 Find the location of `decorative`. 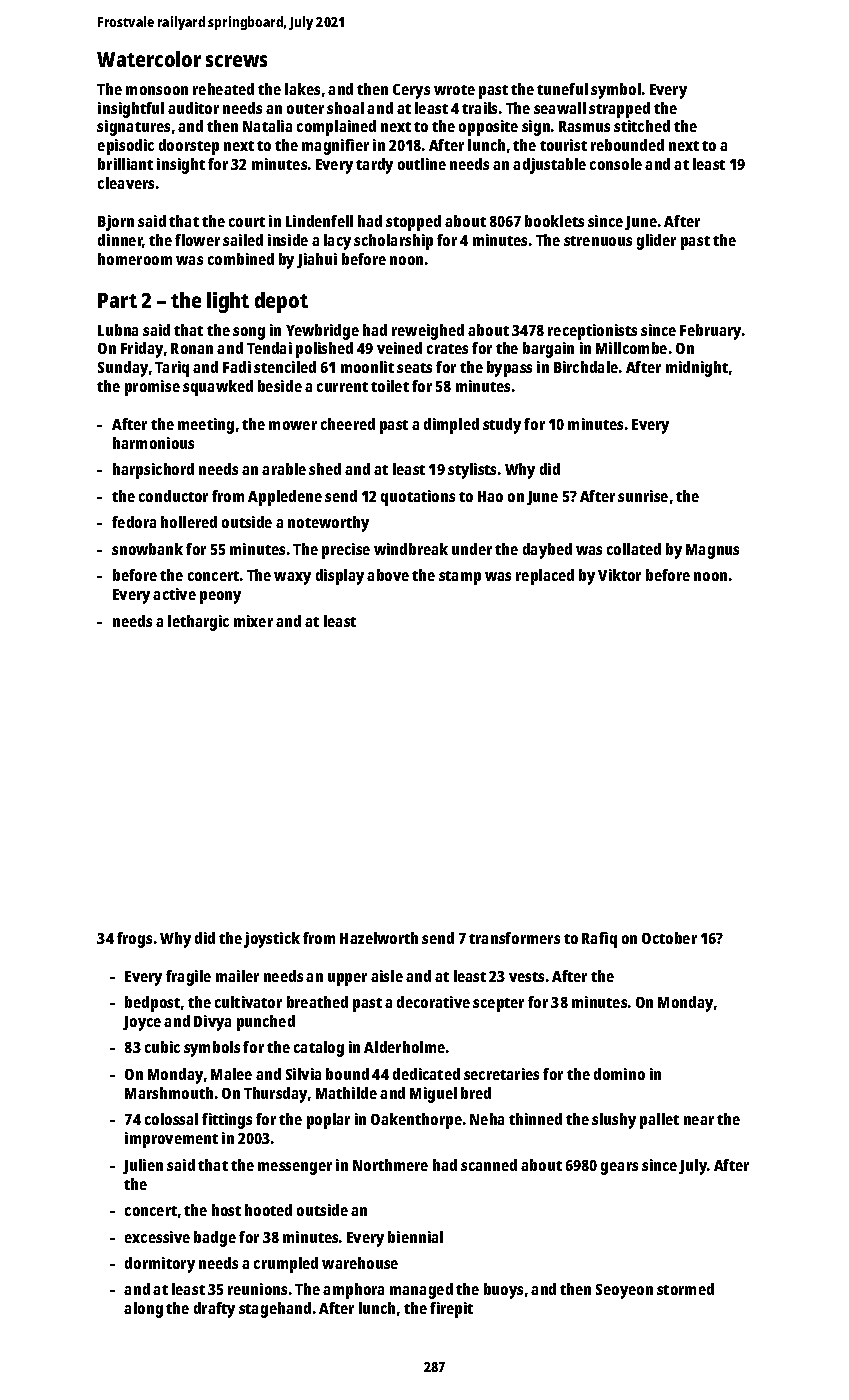

decorative is located at coordinates (433, 1002).
